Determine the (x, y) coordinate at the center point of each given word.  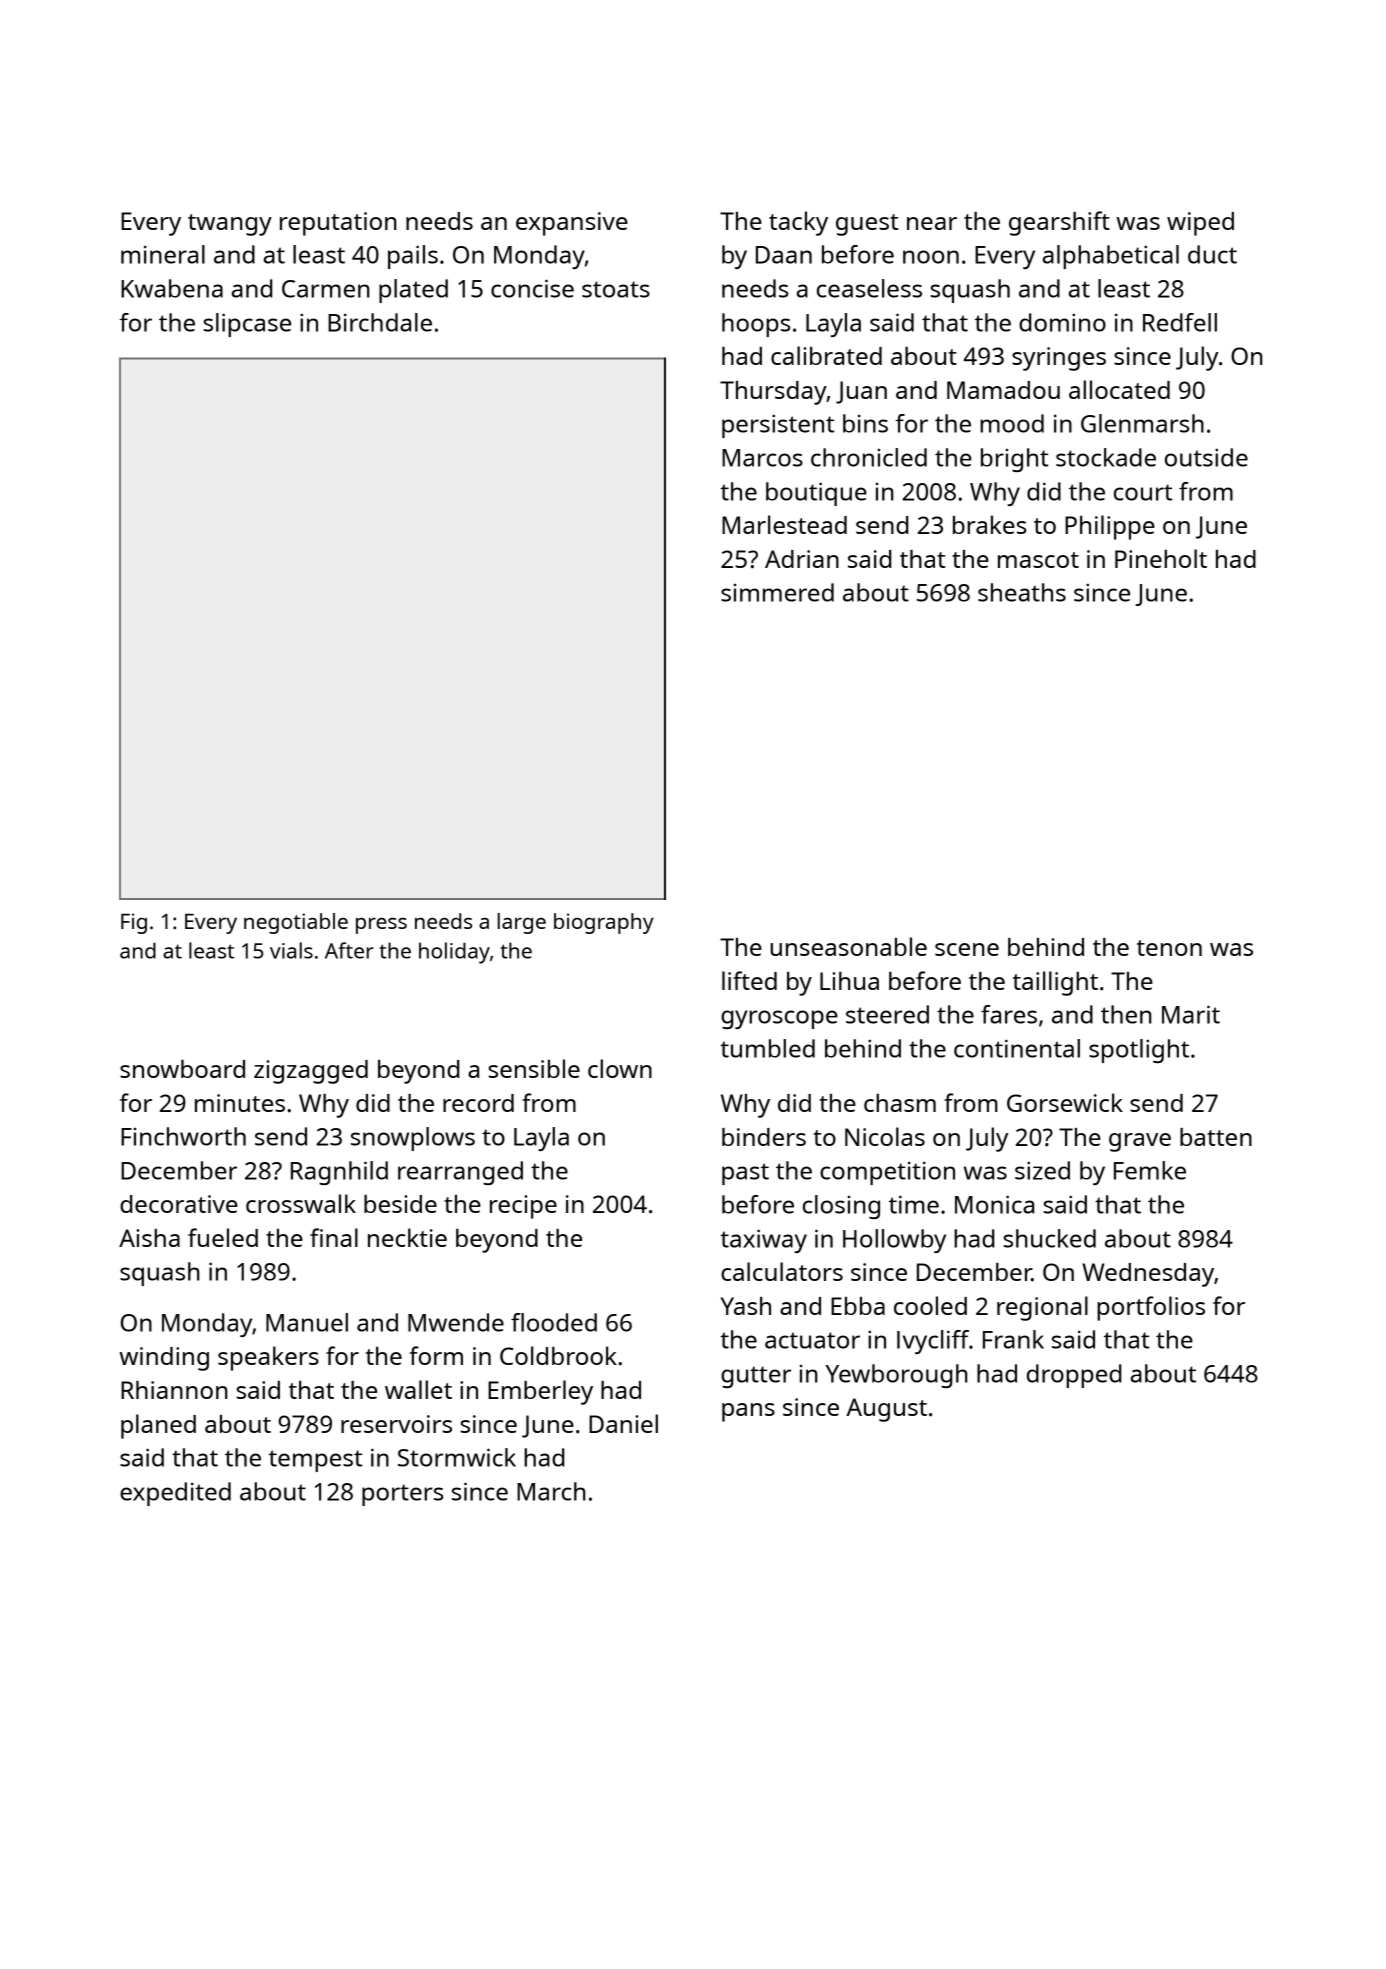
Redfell (1180, 322)
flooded (554, 1322)
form (436, 1355)
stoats (616, 289)
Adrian (802, 559)
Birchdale (380, 322)
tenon (1169, 948)
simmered (777, 592)
